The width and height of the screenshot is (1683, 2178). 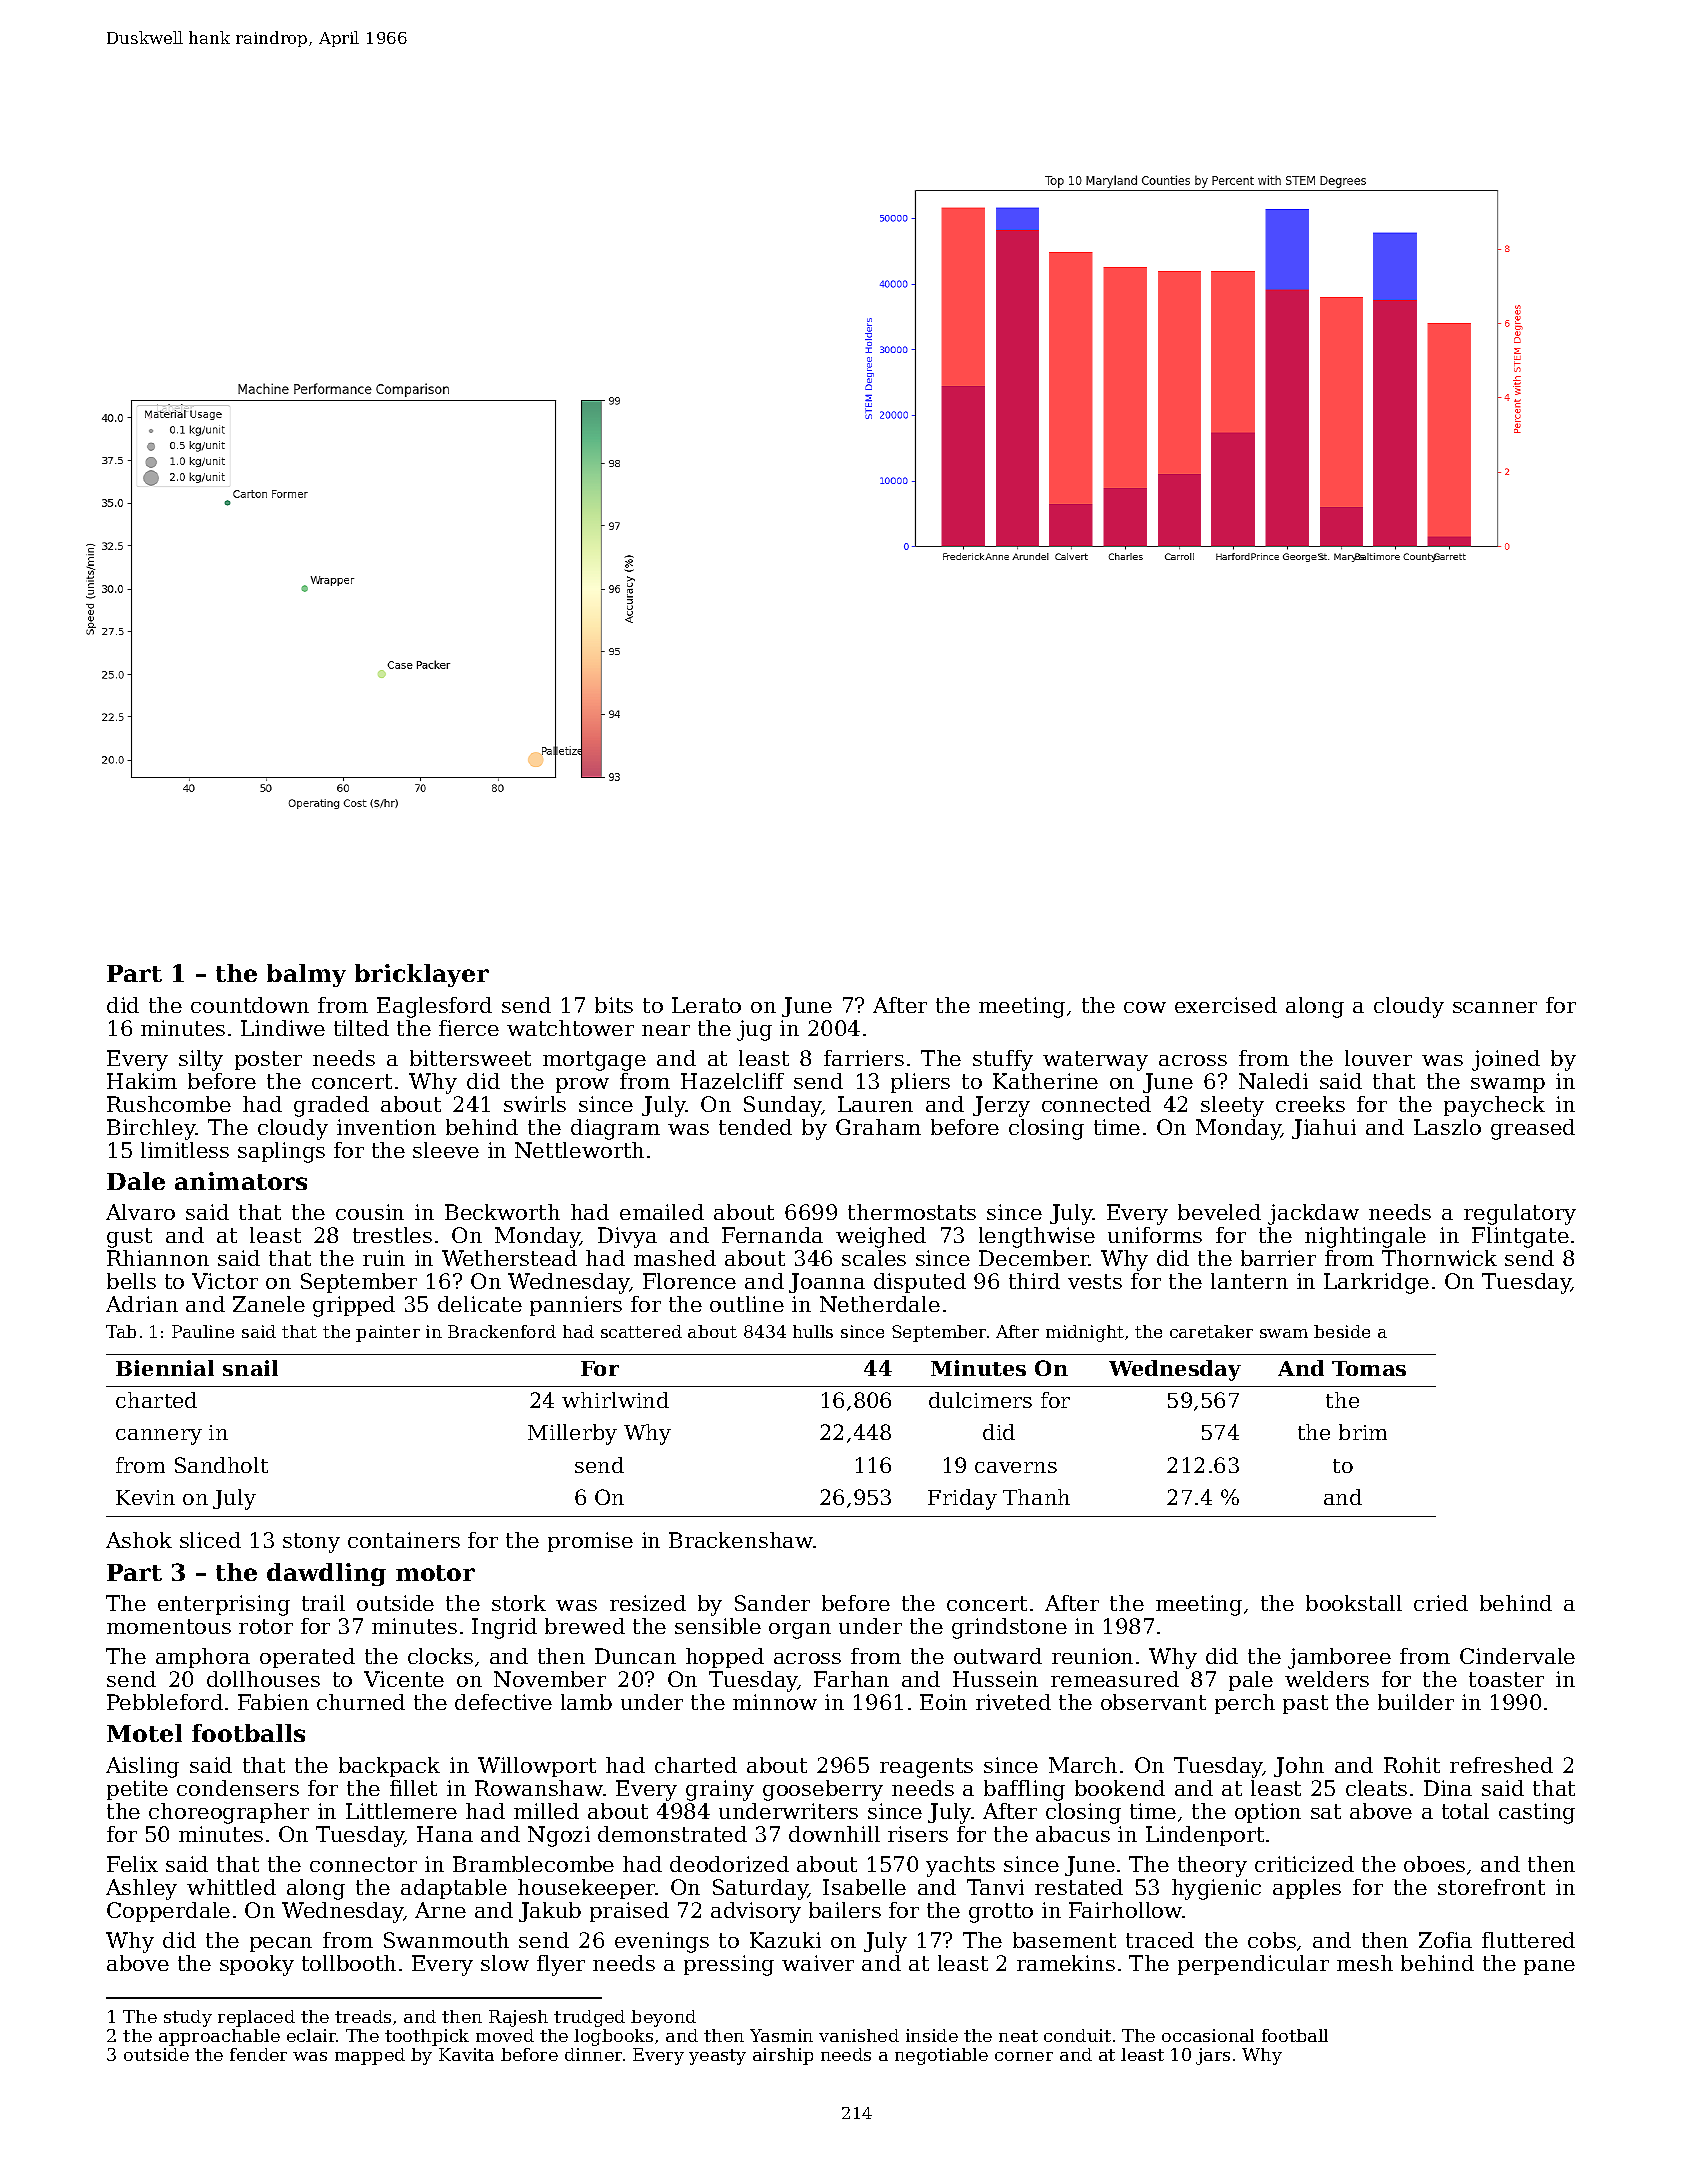 What do you see at coordinates (370, 2056) in the screenshot?
I see `mapped` at bounding box center [370, 2056].
